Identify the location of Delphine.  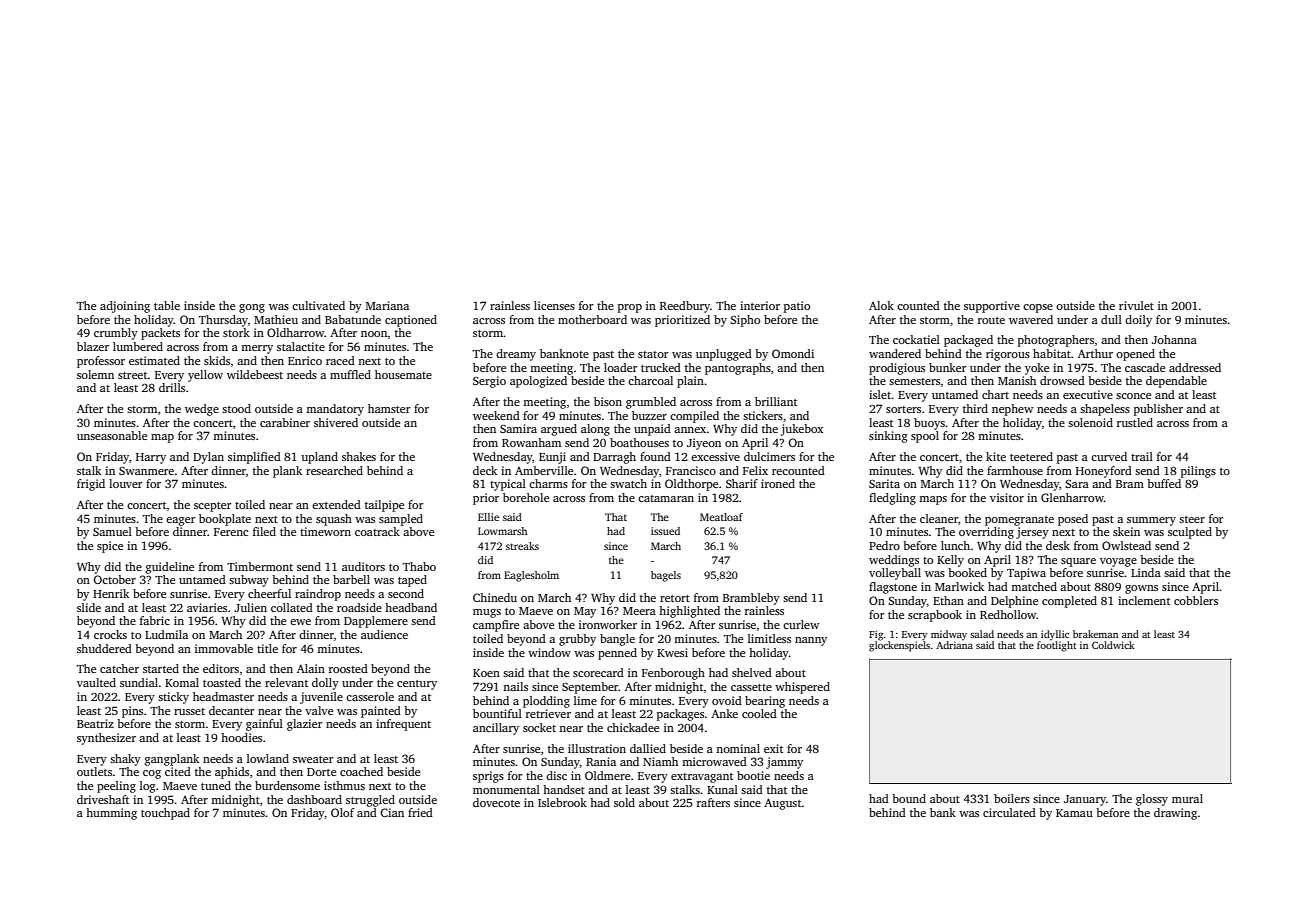
(1014, 602).
